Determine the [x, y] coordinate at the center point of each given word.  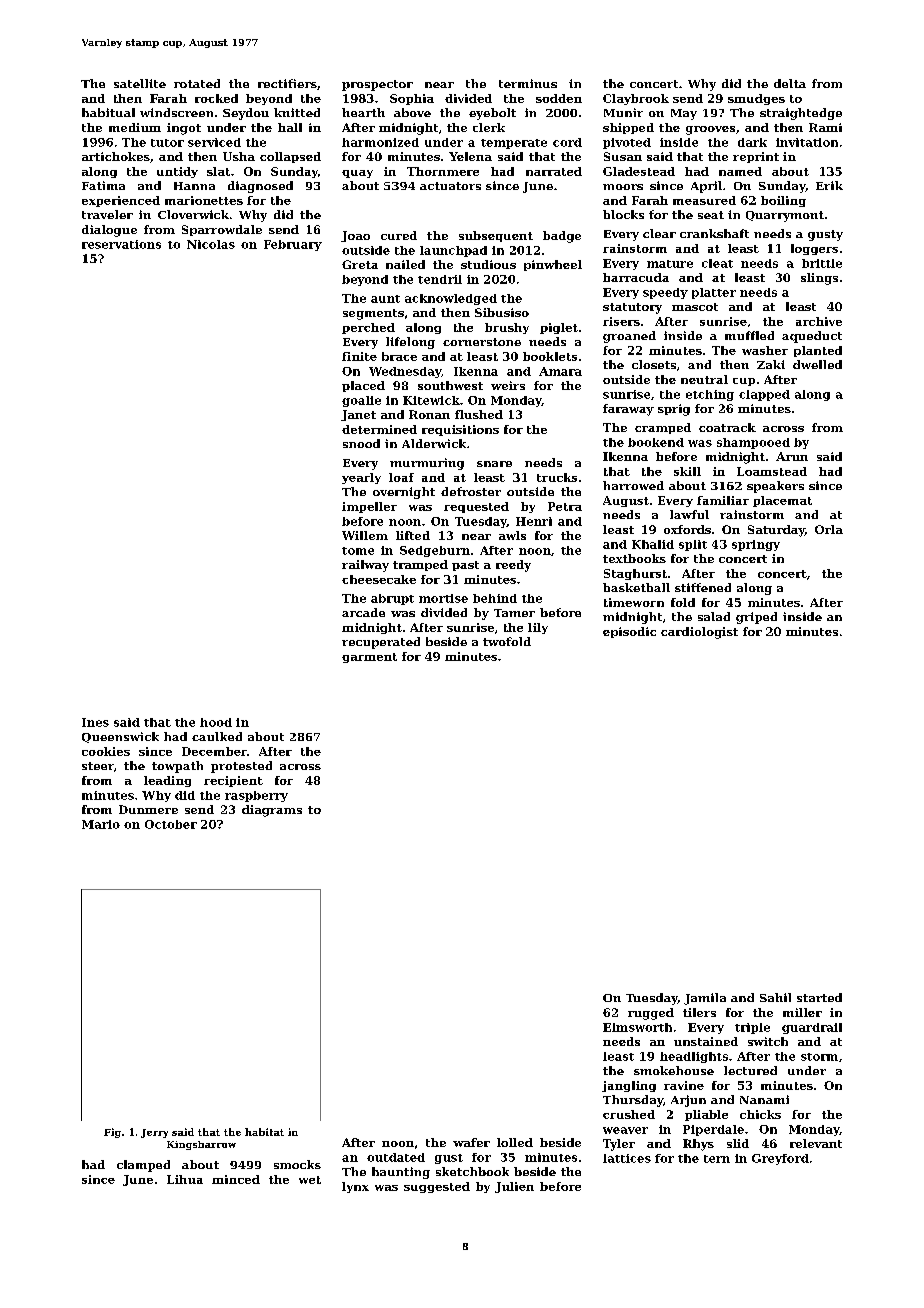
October [171, 824]
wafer [471, 1142]
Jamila [705, 999]
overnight [404, 493]
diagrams [272, 811]
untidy [177, 172]
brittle [822, 263]
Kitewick [431, 400]
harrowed [633, 485]
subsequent [496, 236]
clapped [764, 395]
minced [236, 1179]
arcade [363, 612]
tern [717, 1159]
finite [359, 356]
